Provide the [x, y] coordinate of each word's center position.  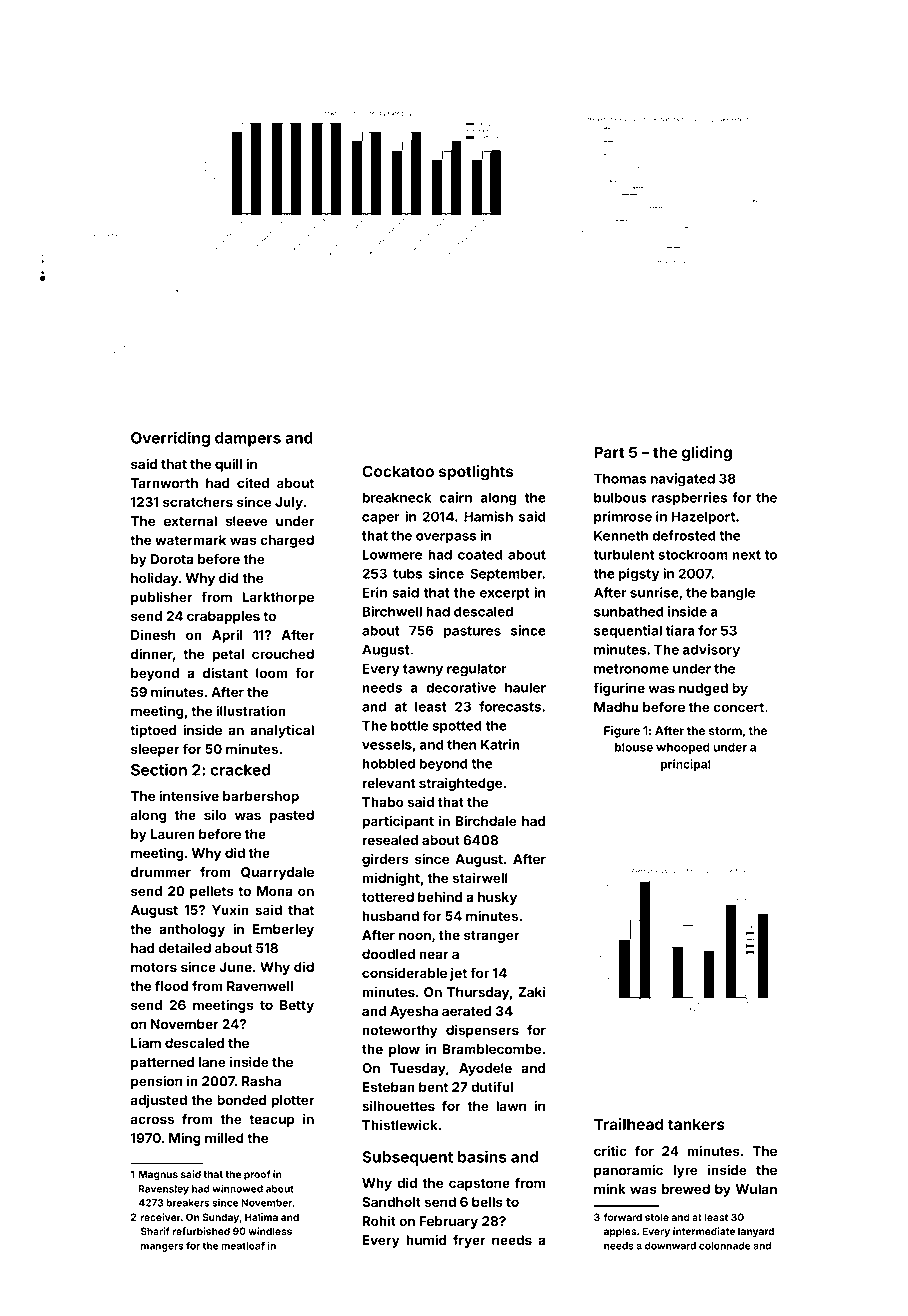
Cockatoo [398, 471]
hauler [525, 687]
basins [482, 1156]
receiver [161, 1217]
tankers [696, 1124]
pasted [292, 816]
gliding [707, 454]
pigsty [639, 575]
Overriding [170, 439]
